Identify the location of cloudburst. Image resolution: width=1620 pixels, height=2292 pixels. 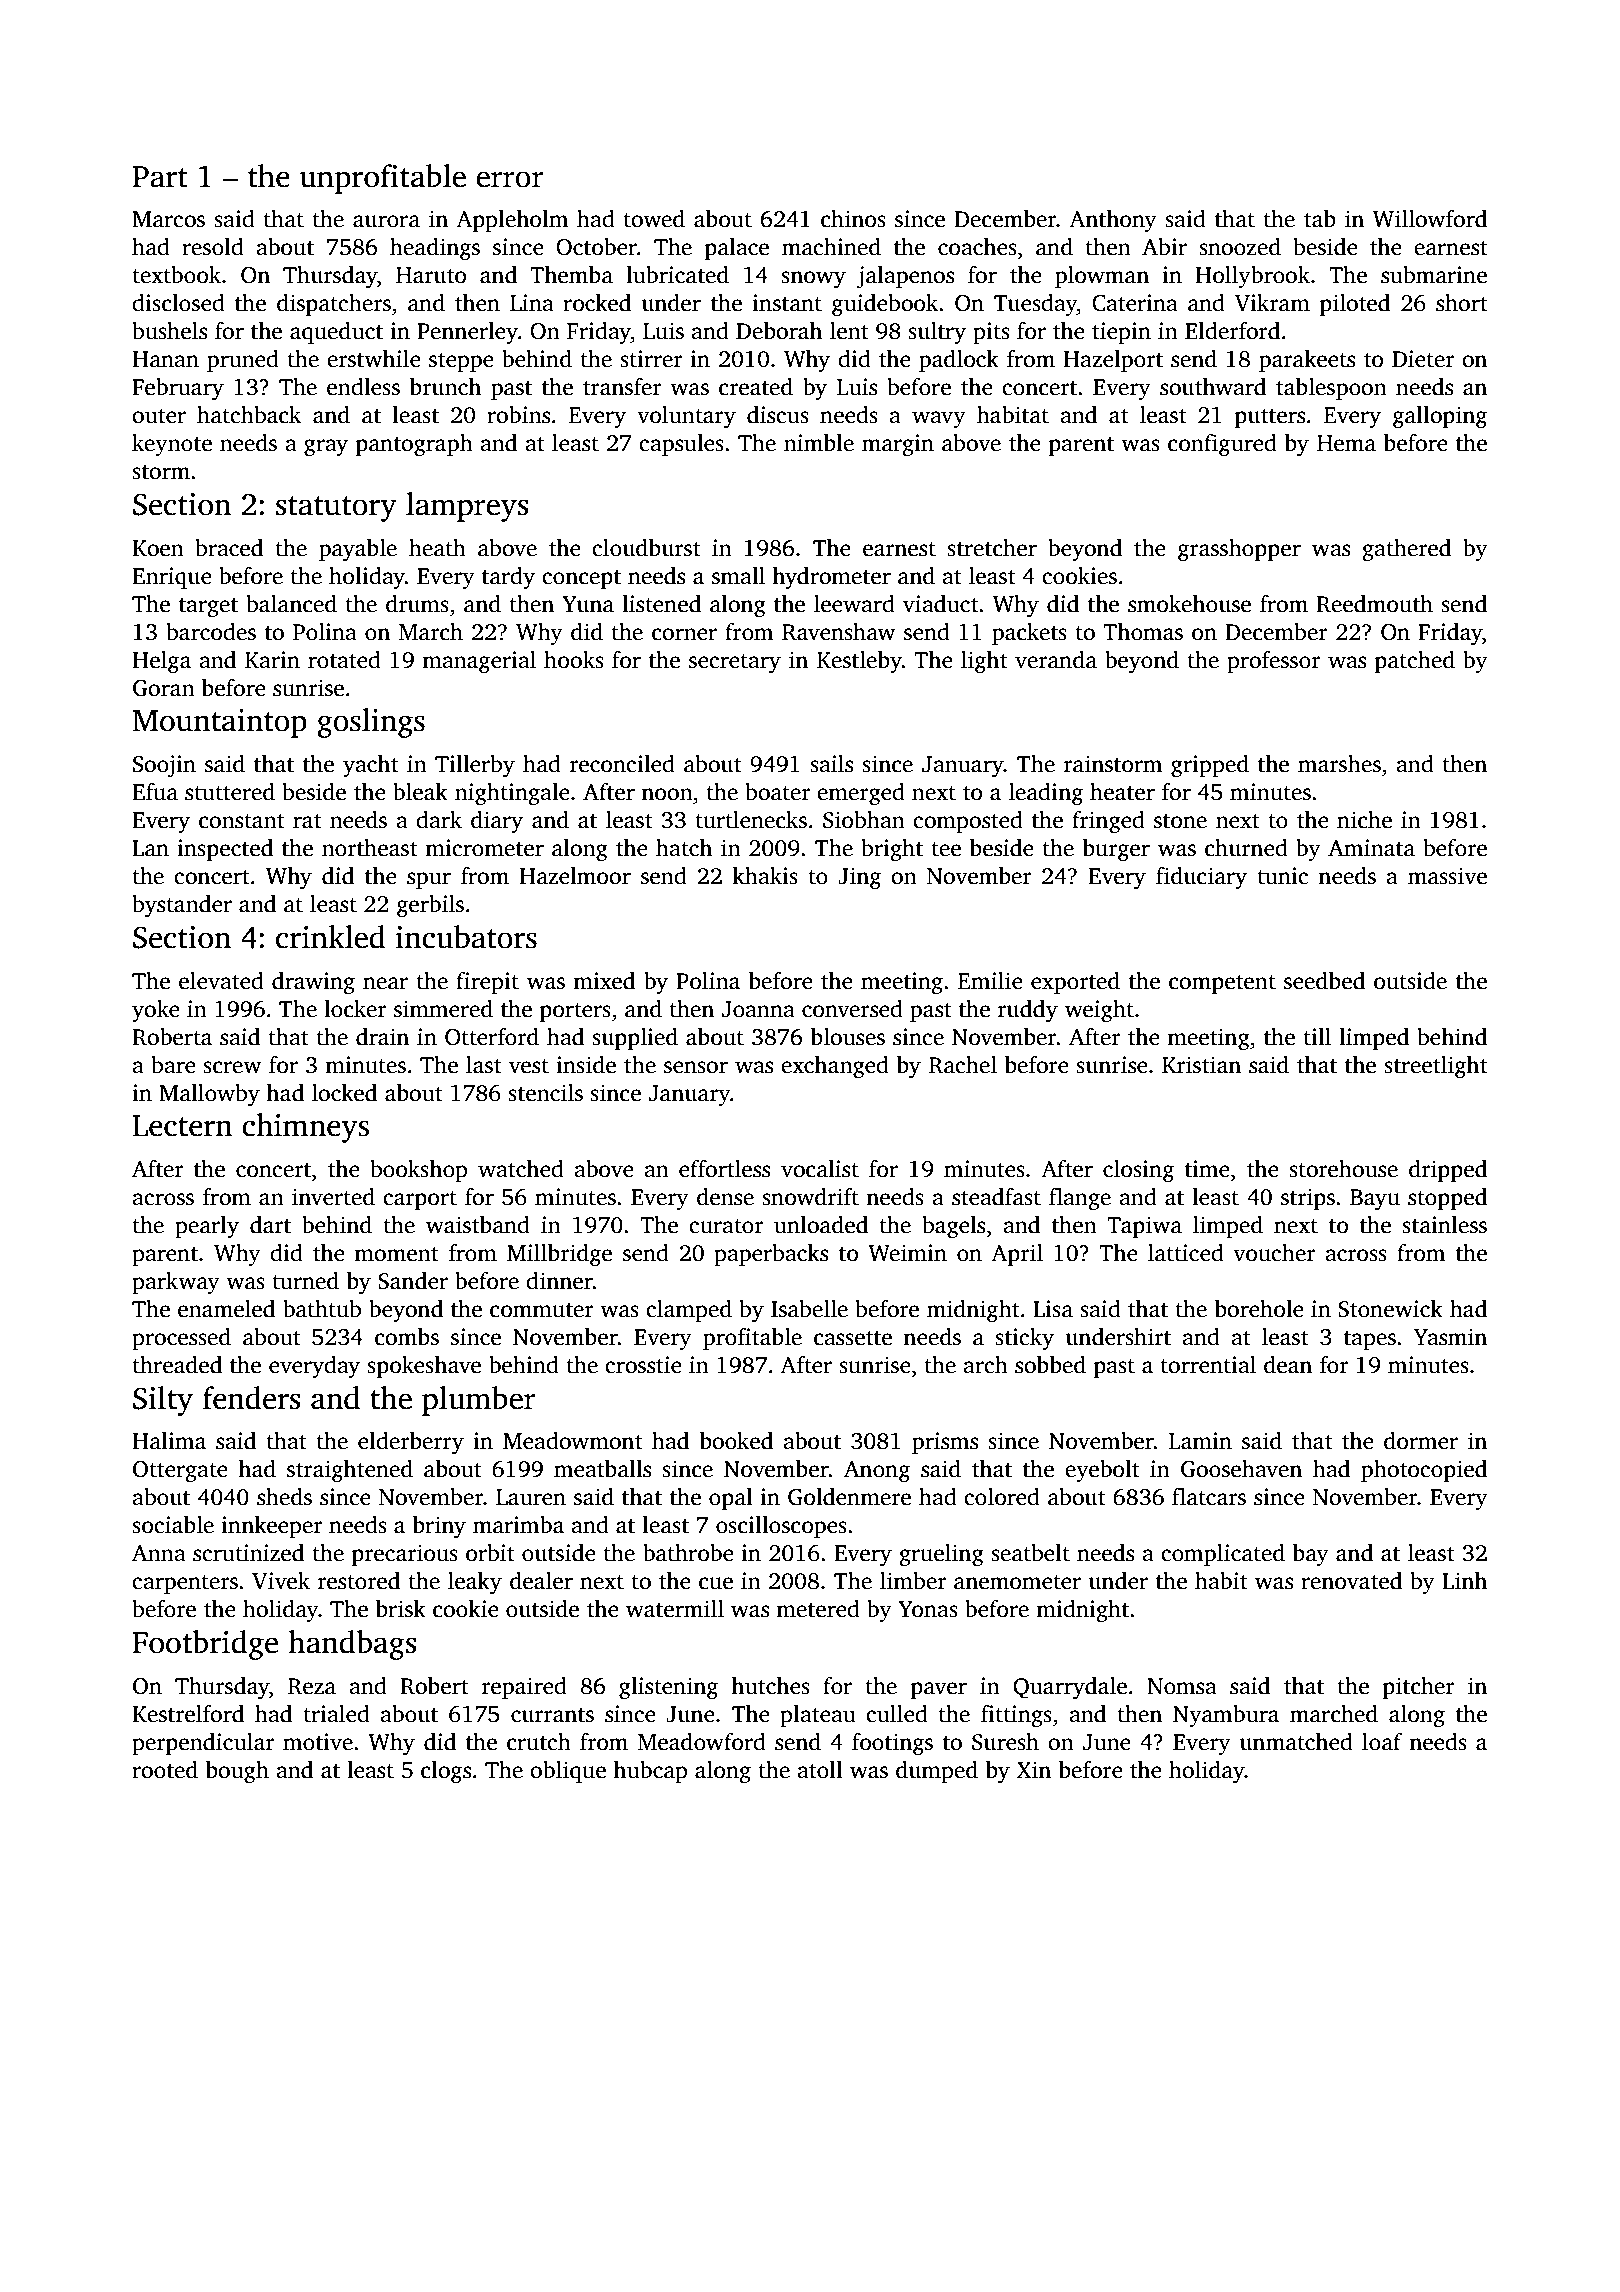
(646, 548).
